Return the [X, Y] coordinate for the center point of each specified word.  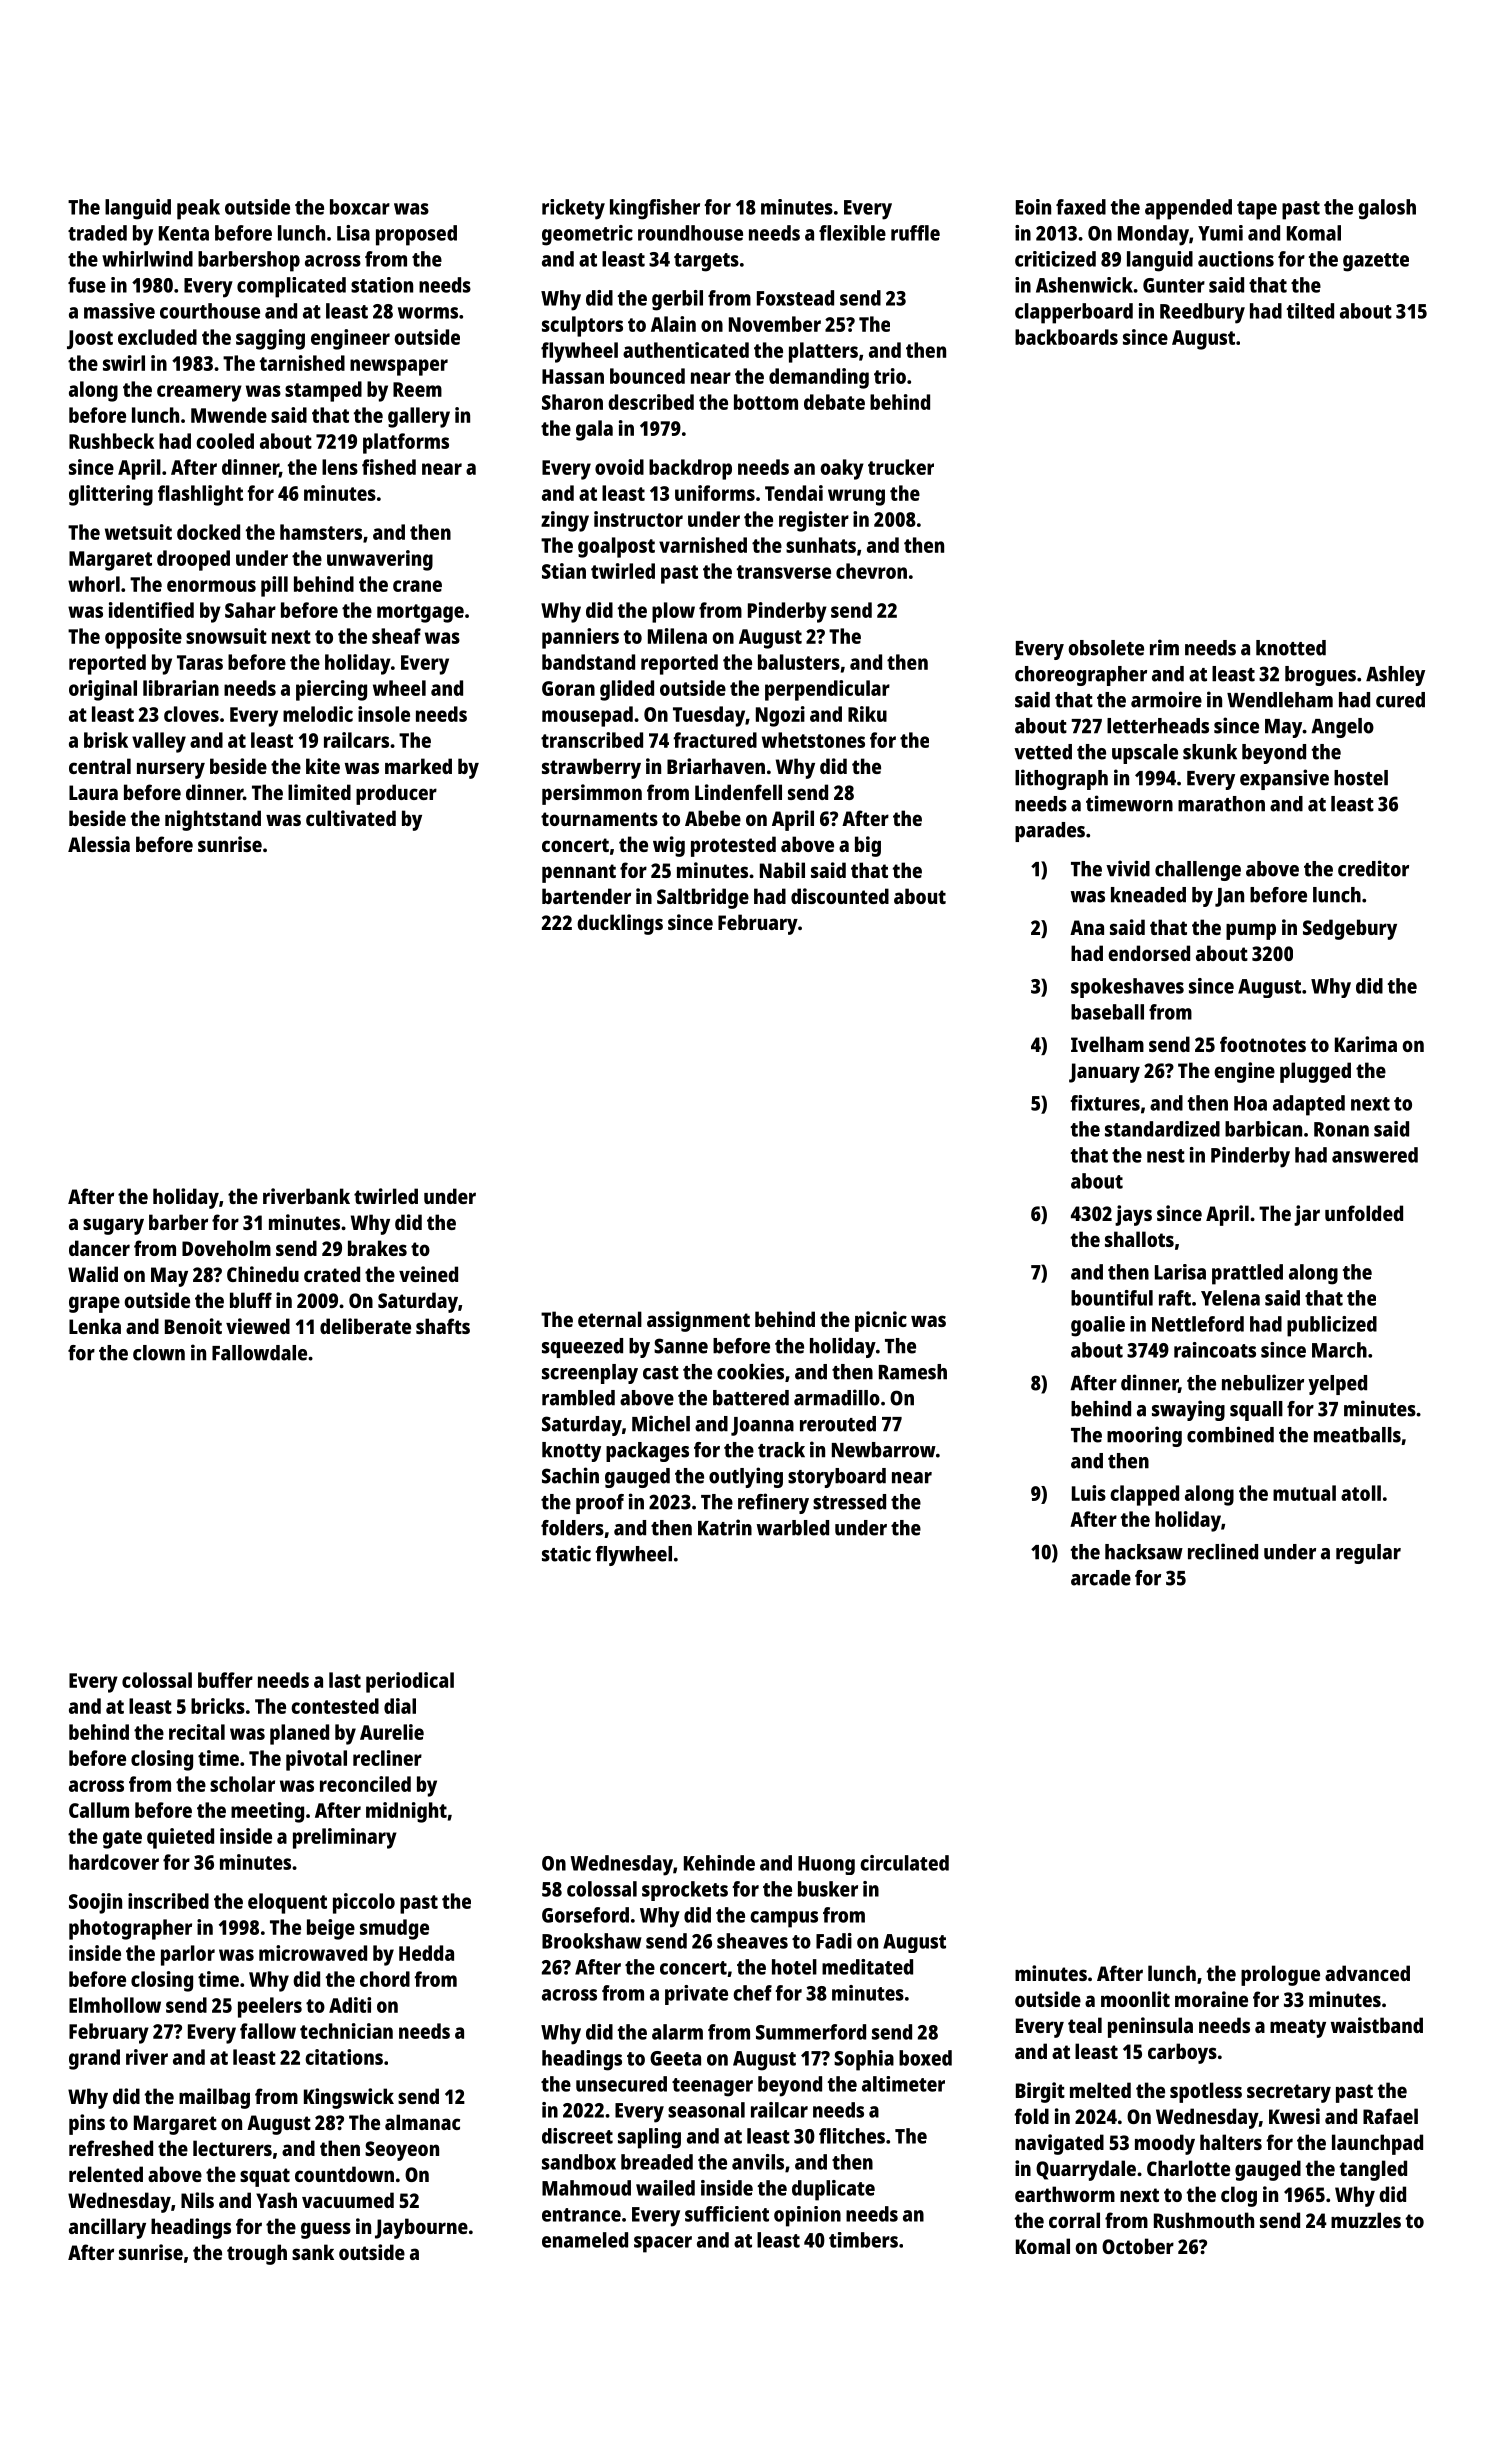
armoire [1166, 699]
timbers [863, 2240]
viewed [258, 1326]
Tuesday [709, 716]
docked [208, 532]
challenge [1198, 871]
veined [428, 1274]
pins [87, 2124]
